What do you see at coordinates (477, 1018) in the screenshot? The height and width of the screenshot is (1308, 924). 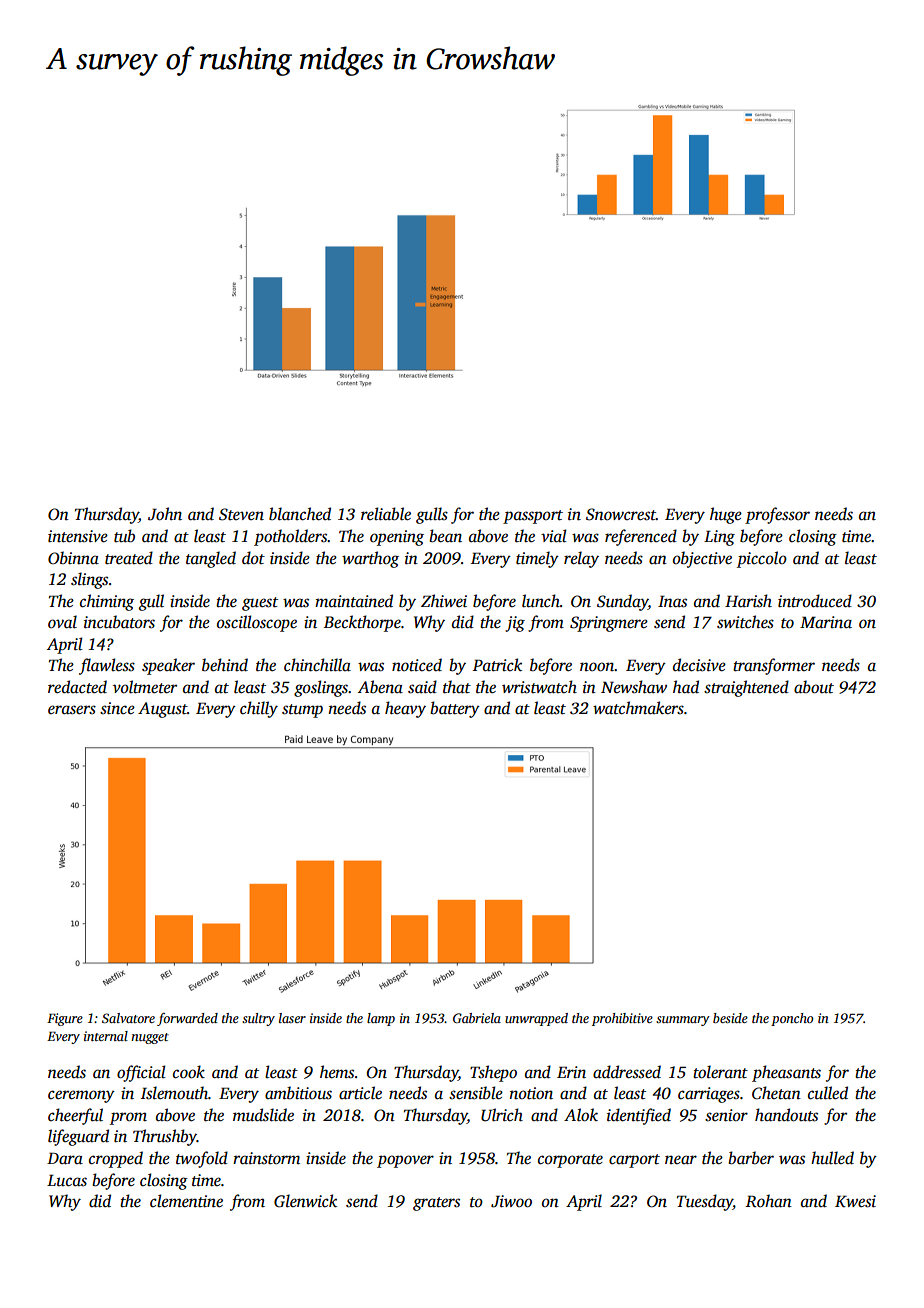 I see `Gabriela` at bounding box center [477, 1018].
